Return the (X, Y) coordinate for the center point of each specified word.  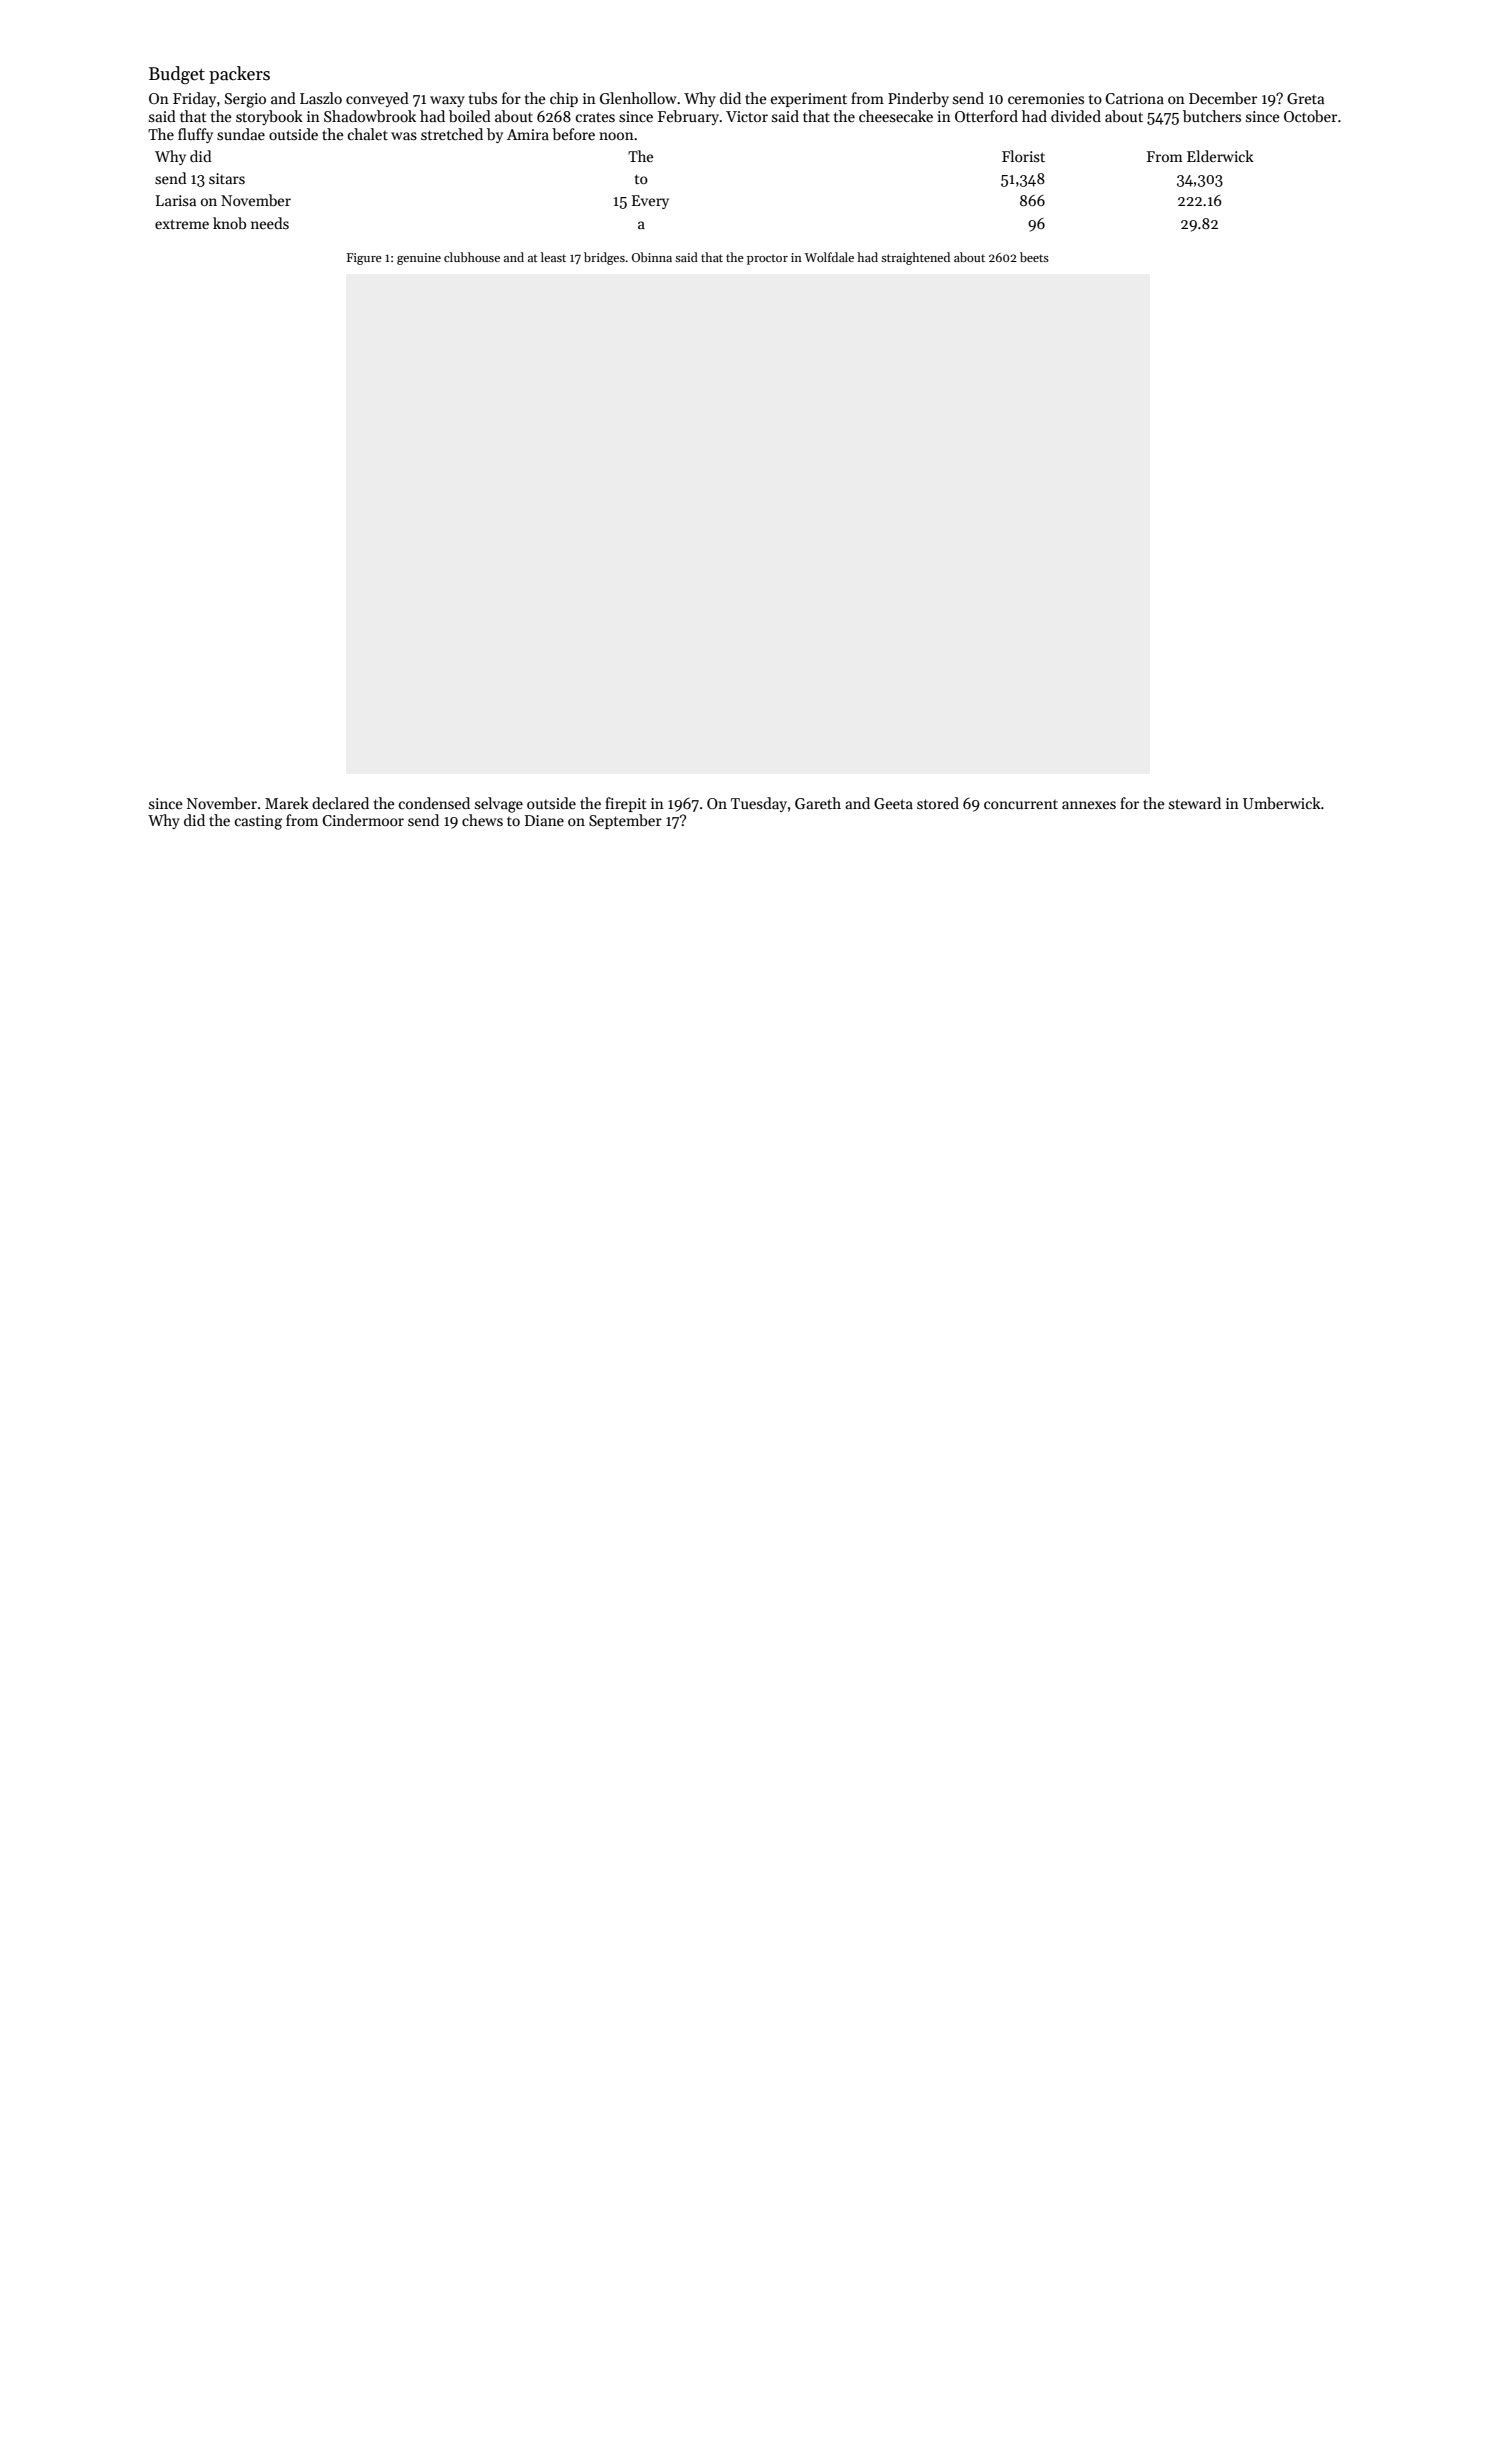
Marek (287, 803)
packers (239, 75)
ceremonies (1046, 98)
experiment (809, 100)
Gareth (818, 803)
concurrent (1021, 804)
